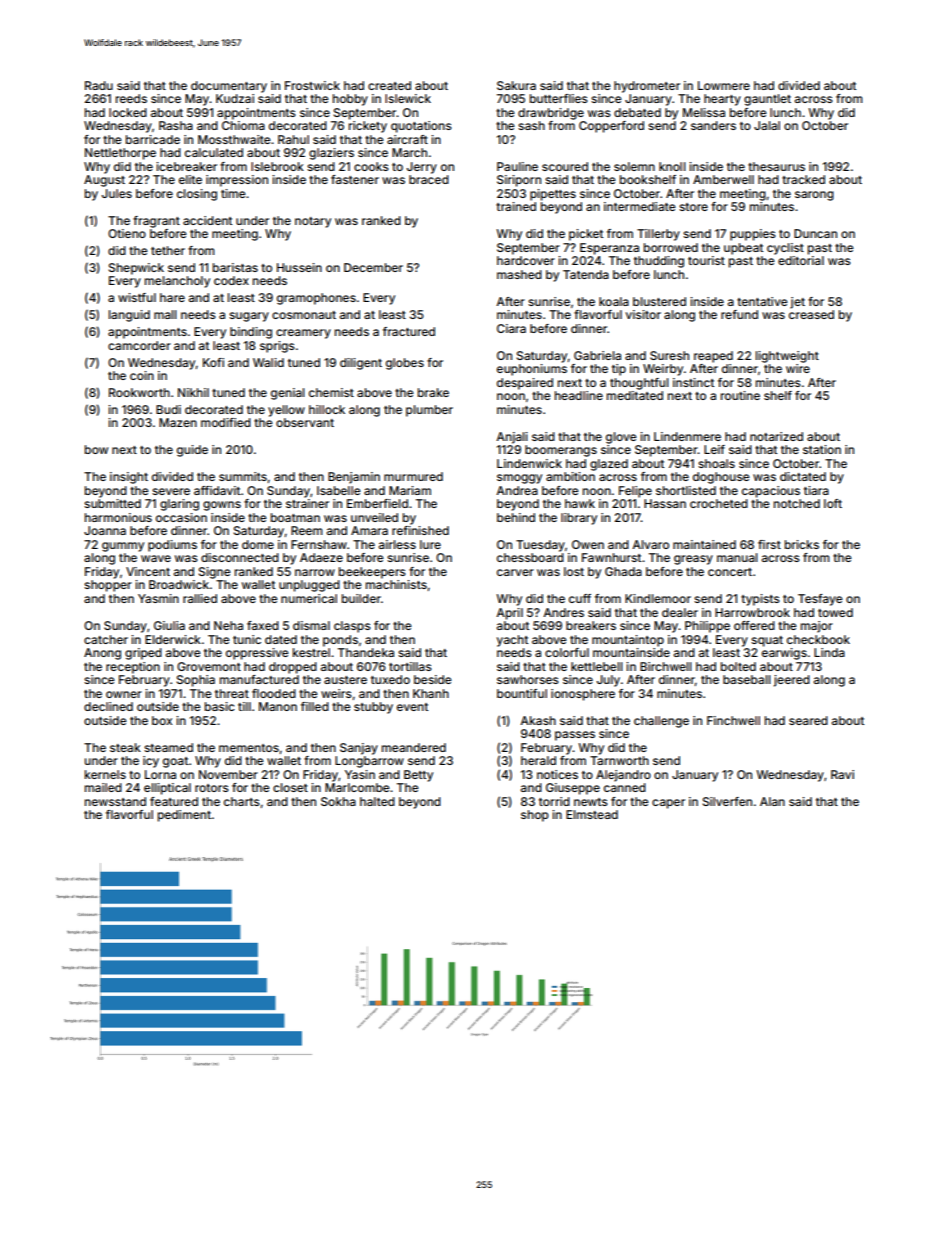 The image size is (952, 1233). Describe the element at coordinates (519, 479) in the image. I see `smoggy` at that location.
